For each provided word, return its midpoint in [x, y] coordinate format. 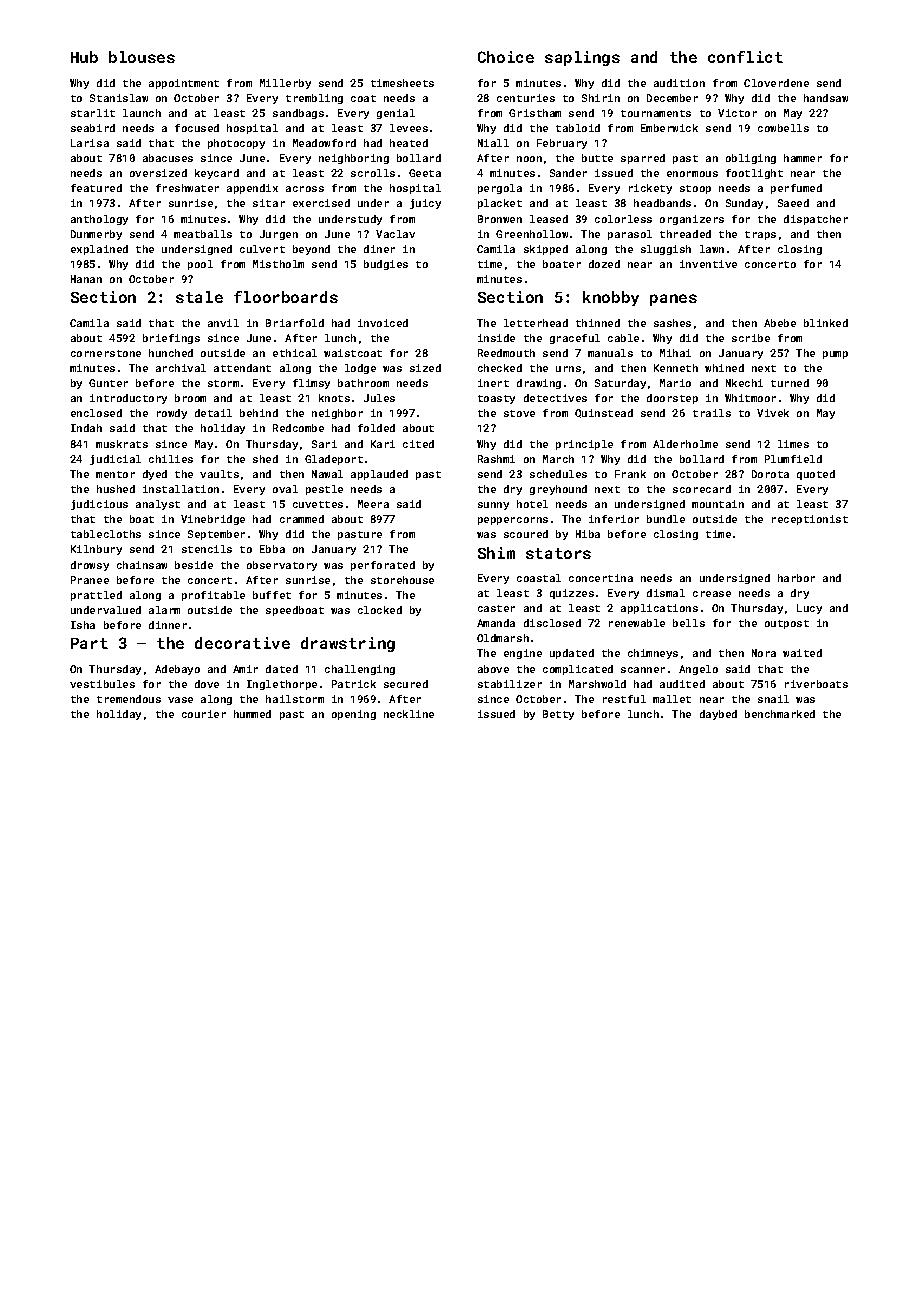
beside [194, 565]
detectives [555, 398]
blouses [142, 57]
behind [259, 413]
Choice [506, 57]
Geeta [425, 173]
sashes [672, 323]
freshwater [187, 188]
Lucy [809, 609]
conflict [745, 57]
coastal [539, 578]
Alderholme [685, 444]
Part [89, 643]
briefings [171, 339]
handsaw [826, 98]
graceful [575, 339]
